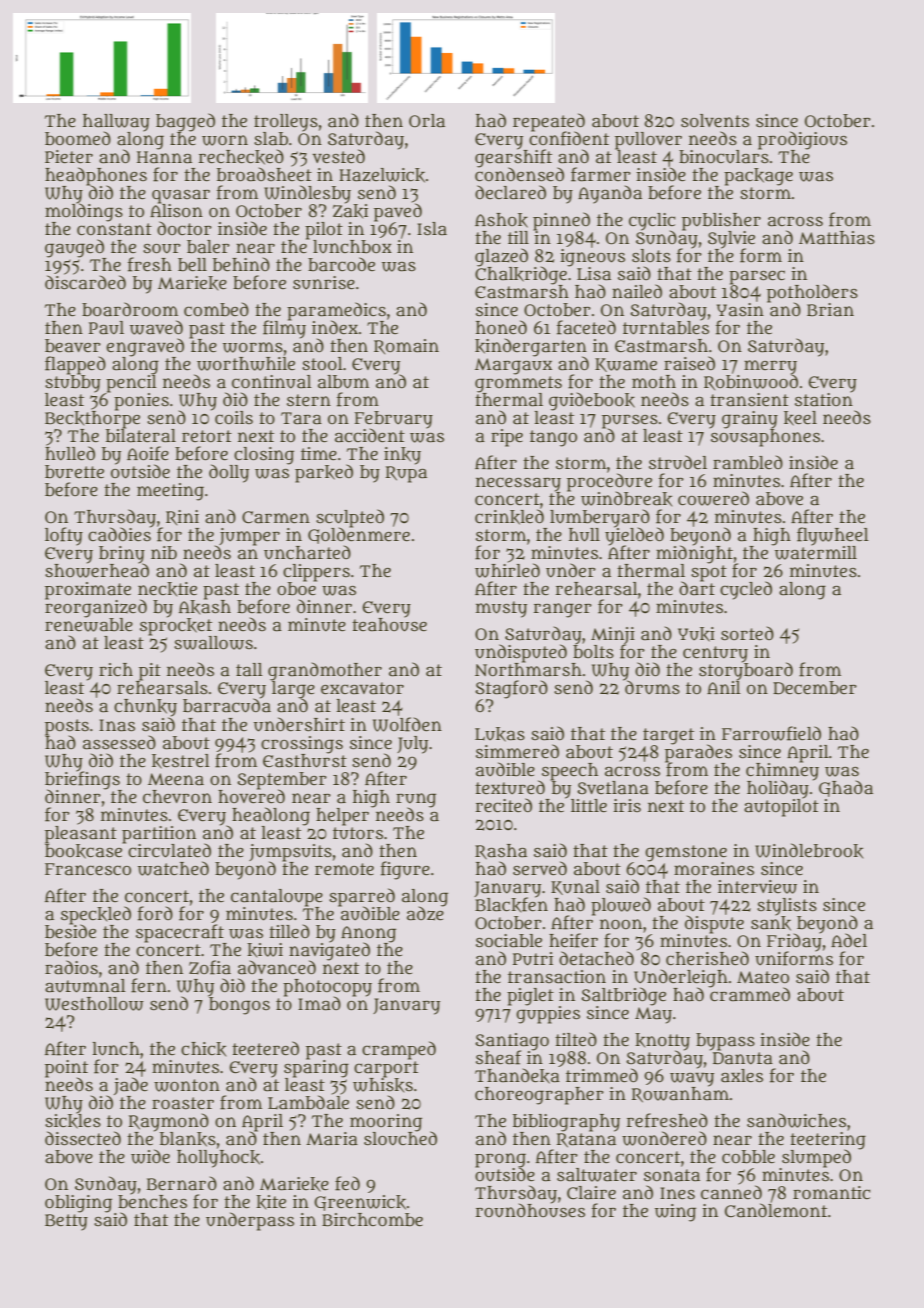 Image resolution: width=924 pixels, height=1308 pixels. Describe the element at coordinates (747, 633) in the document. I see `sorted` at that location.
